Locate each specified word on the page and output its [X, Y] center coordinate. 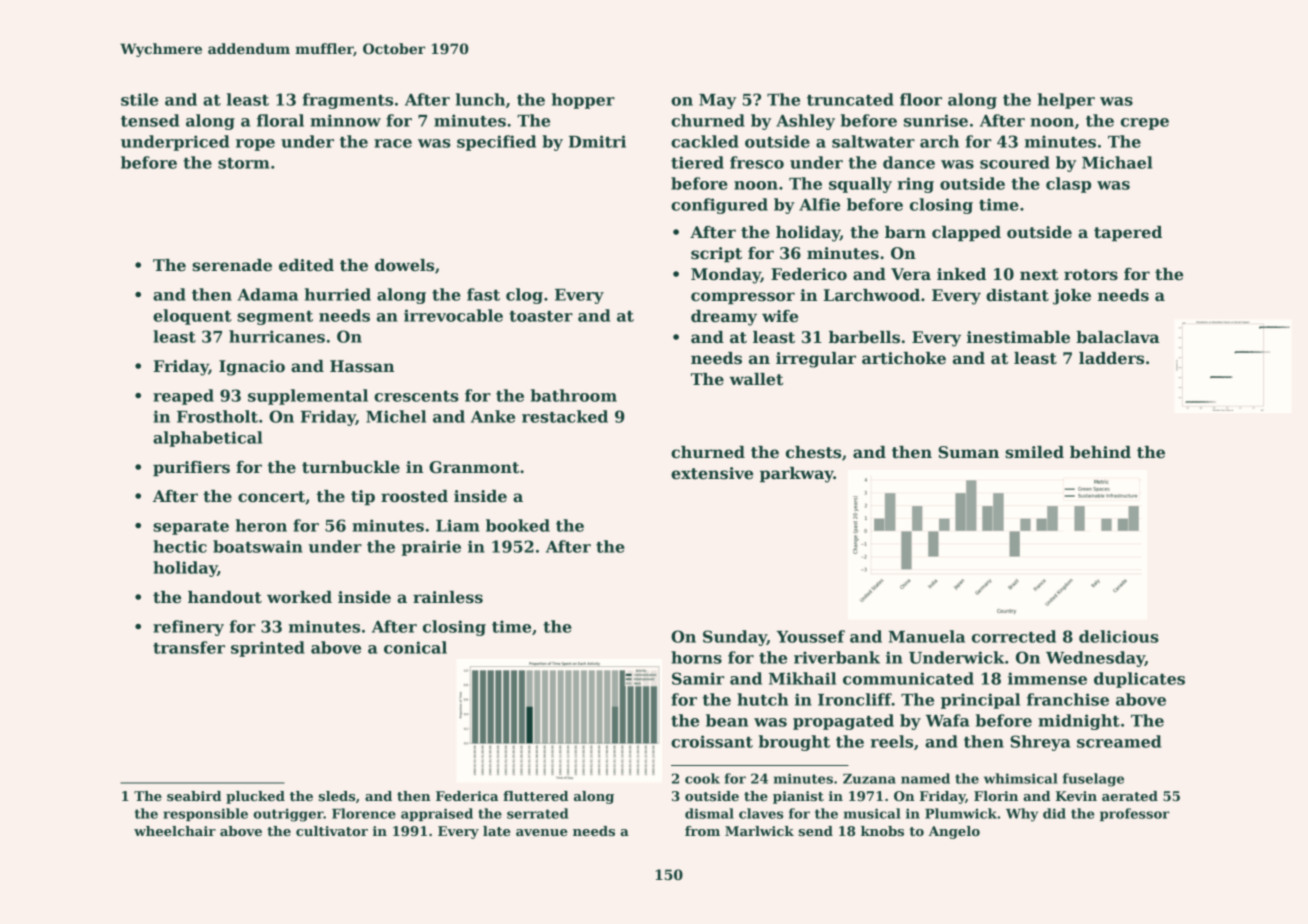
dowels [404, 265]
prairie [431, 548]
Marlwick [759, 831]
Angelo [954, 832]
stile [139, 99]
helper [1066, 101]
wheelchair [175, 831]
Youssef [810, 636]
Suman [968, 452]
